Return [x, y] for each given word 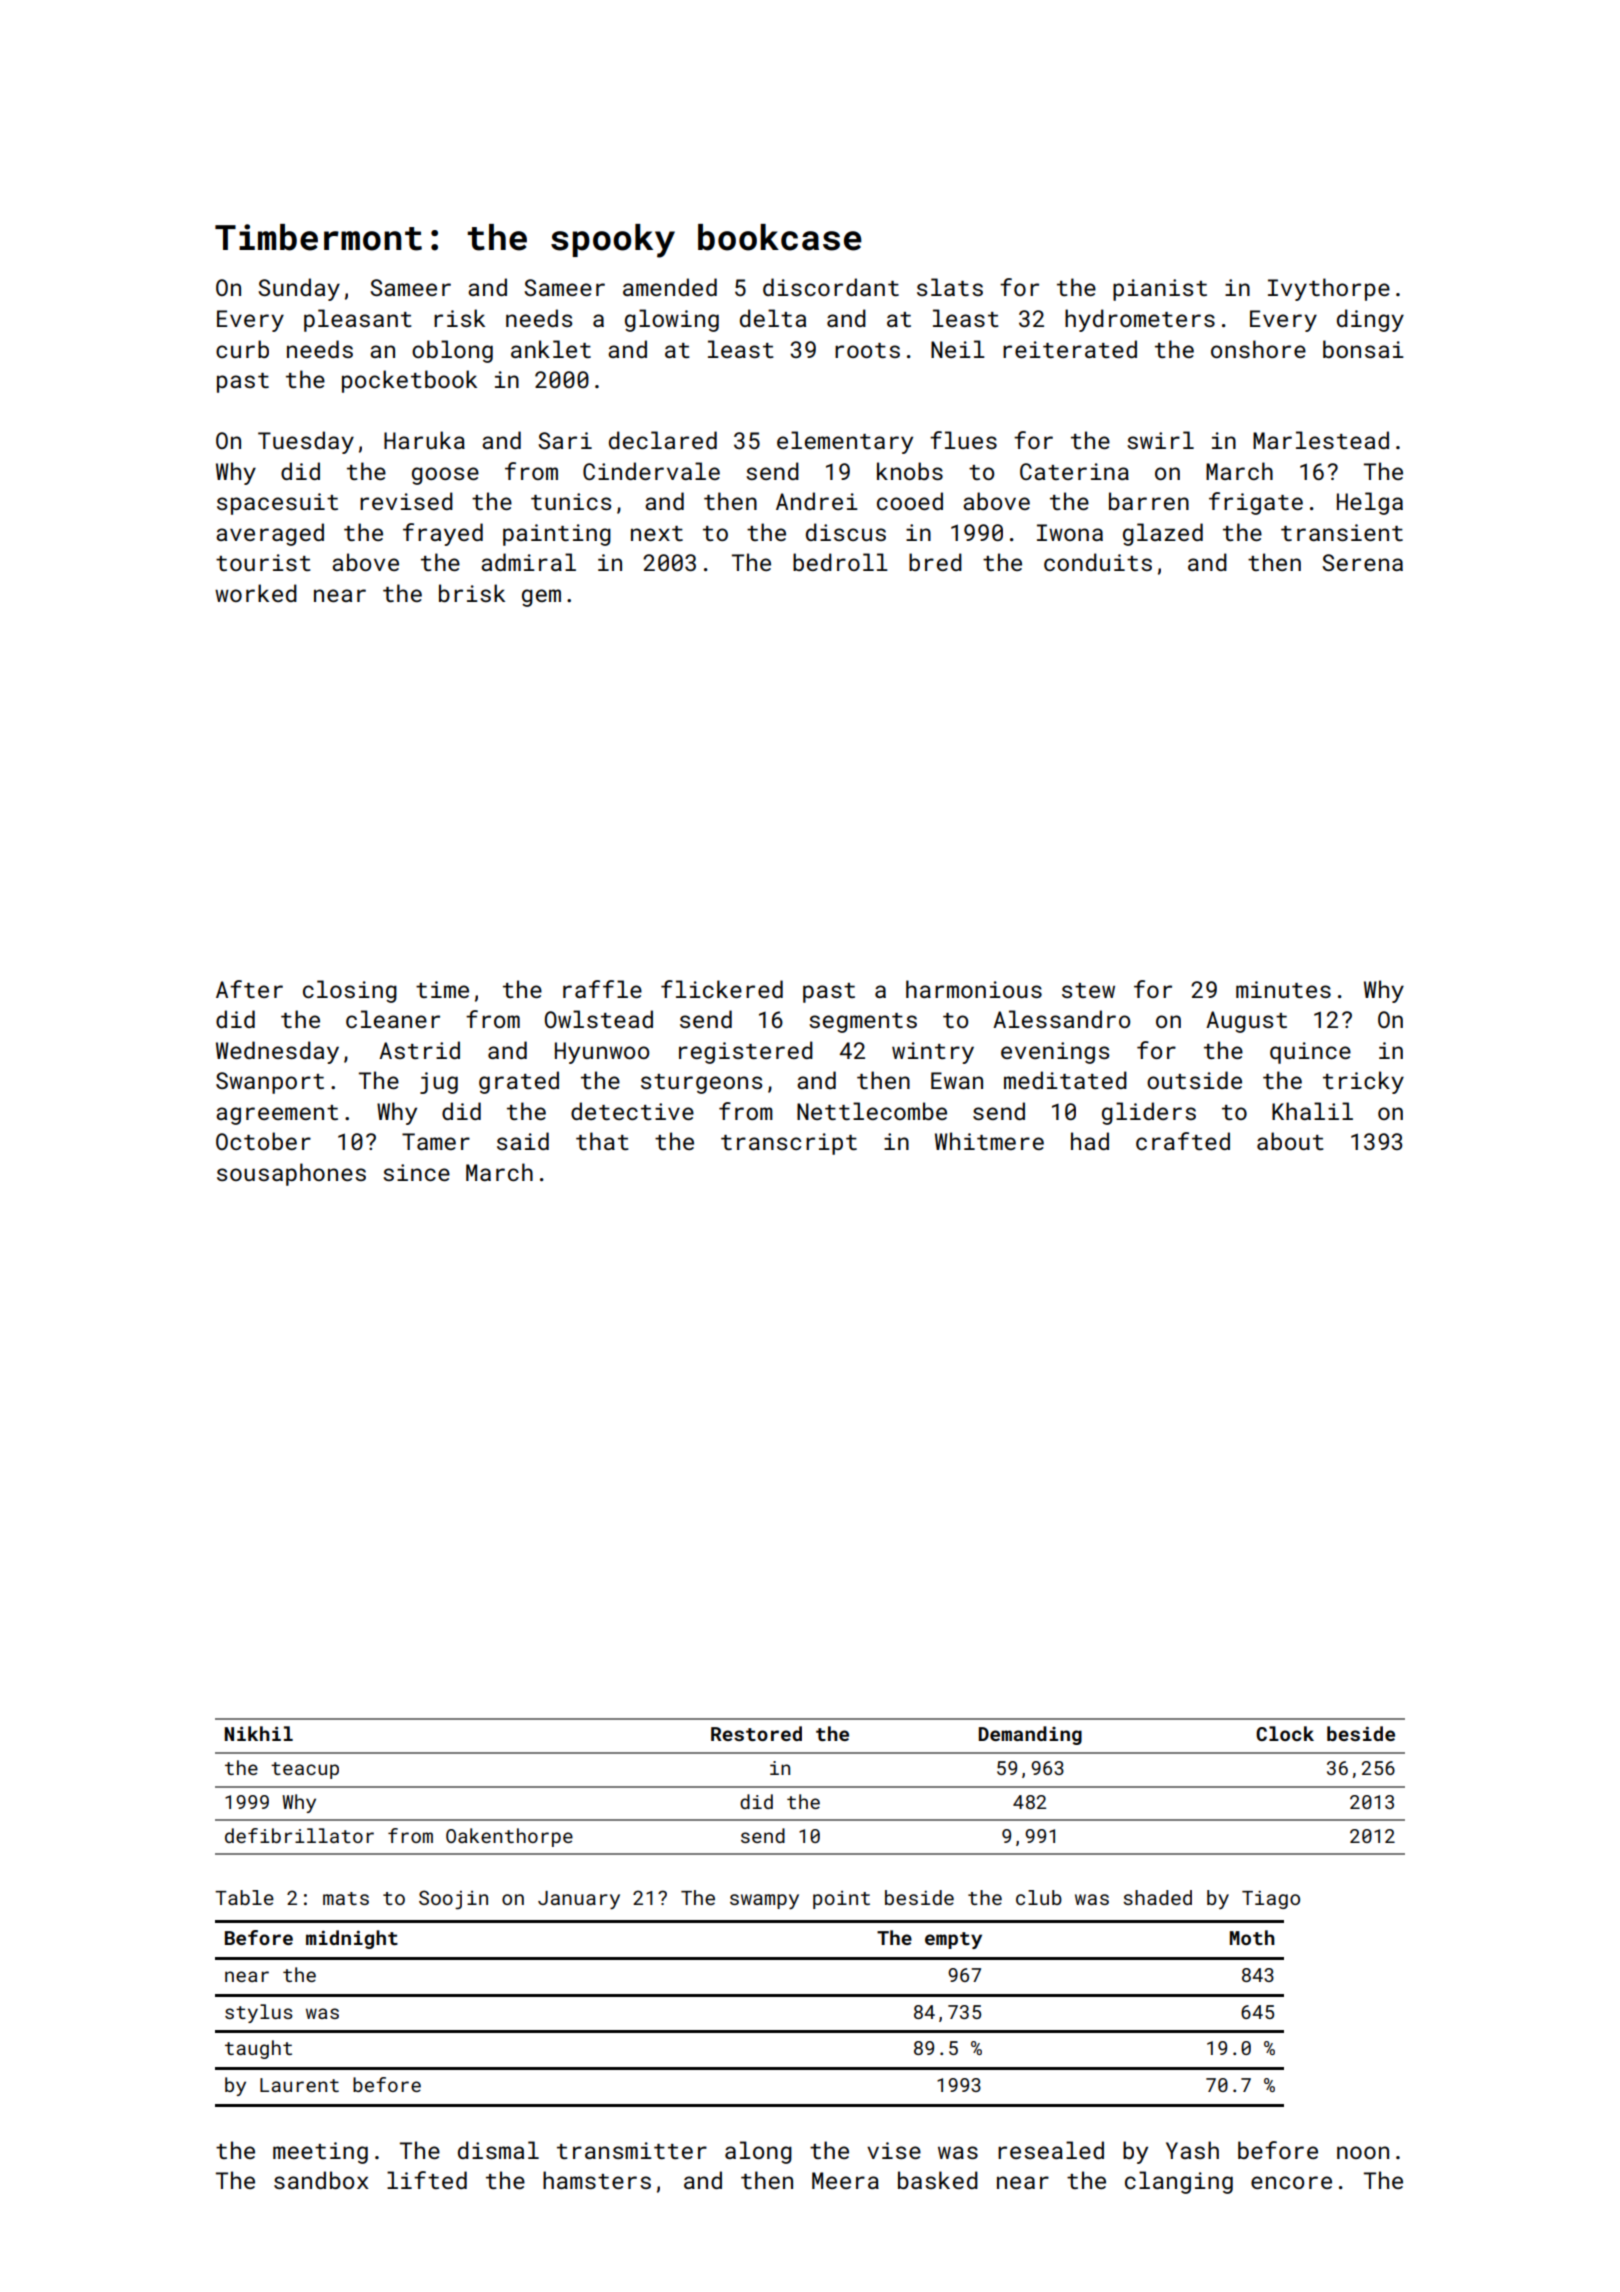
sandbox [321, 2180]
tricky [1363, 1082]
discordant [831, 287]
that [602, 1141]
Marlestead [1321, 440]
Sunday [299, 289]
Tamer [436, 1141]
